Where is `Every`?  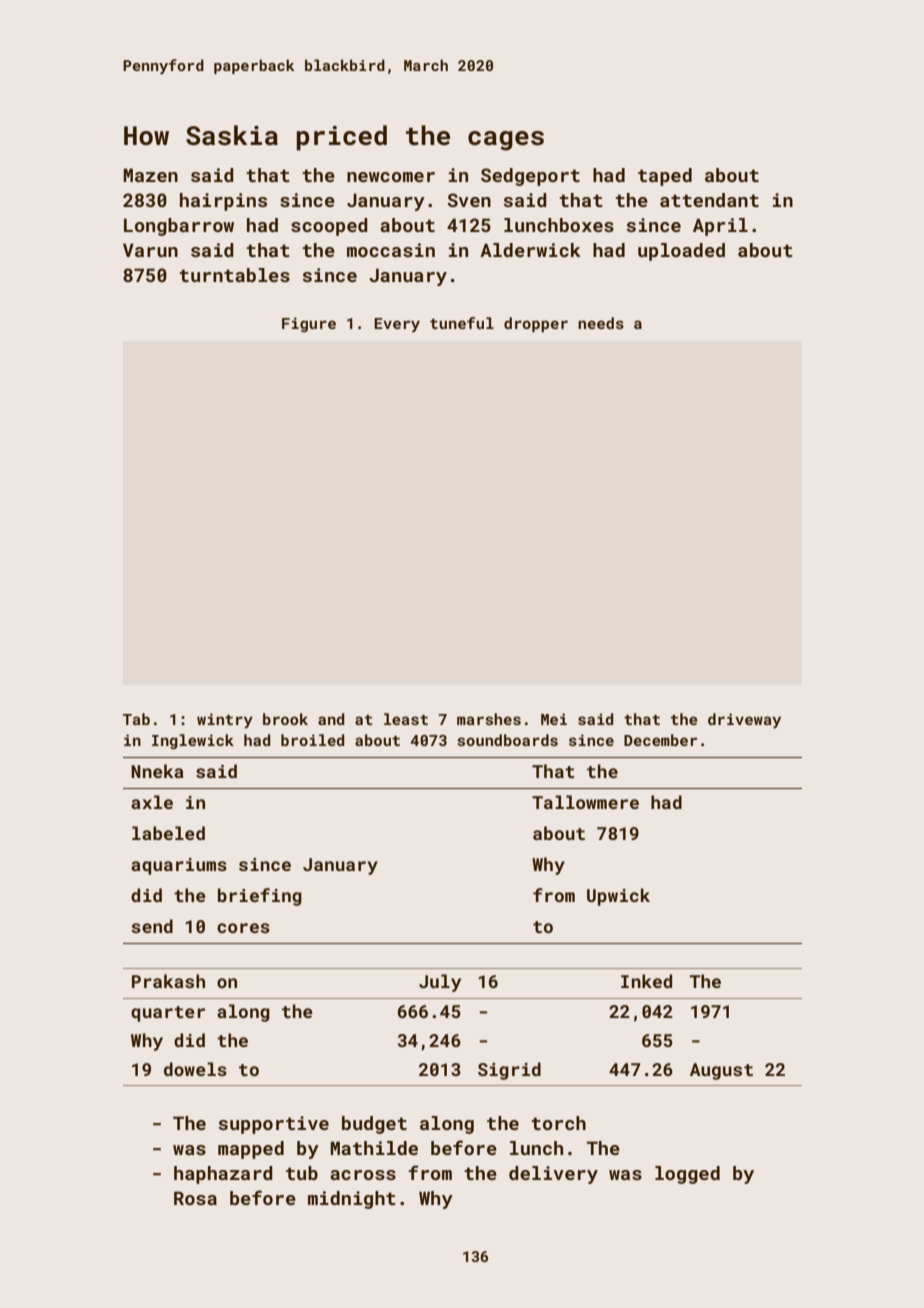
Every is located at coordinates (397, 325).
